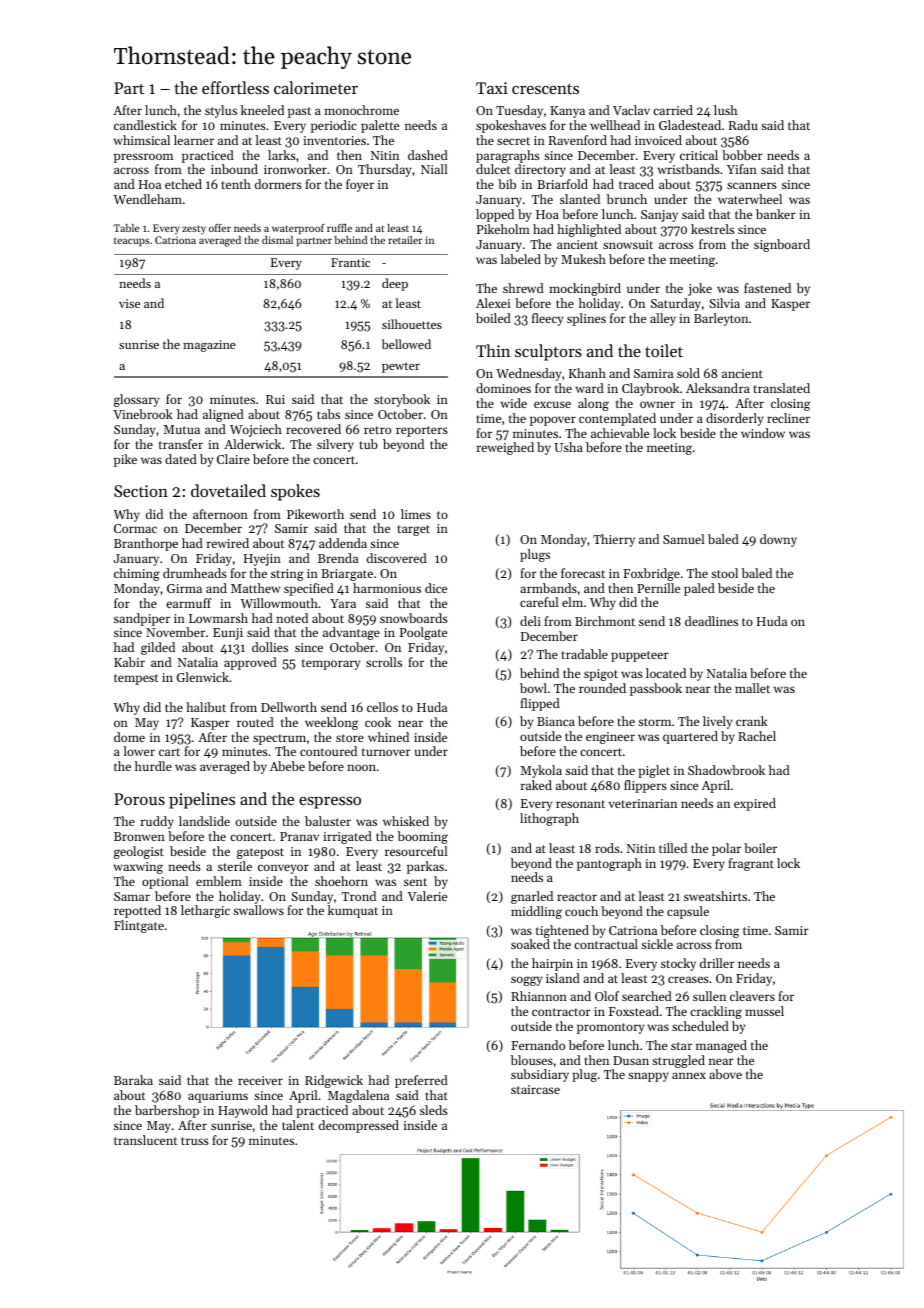 The height and width of the page is (1308, 924). What do you see at coordinates (406, 344) in the page?
I see `bellowed` at bounding box center [406, 344].
